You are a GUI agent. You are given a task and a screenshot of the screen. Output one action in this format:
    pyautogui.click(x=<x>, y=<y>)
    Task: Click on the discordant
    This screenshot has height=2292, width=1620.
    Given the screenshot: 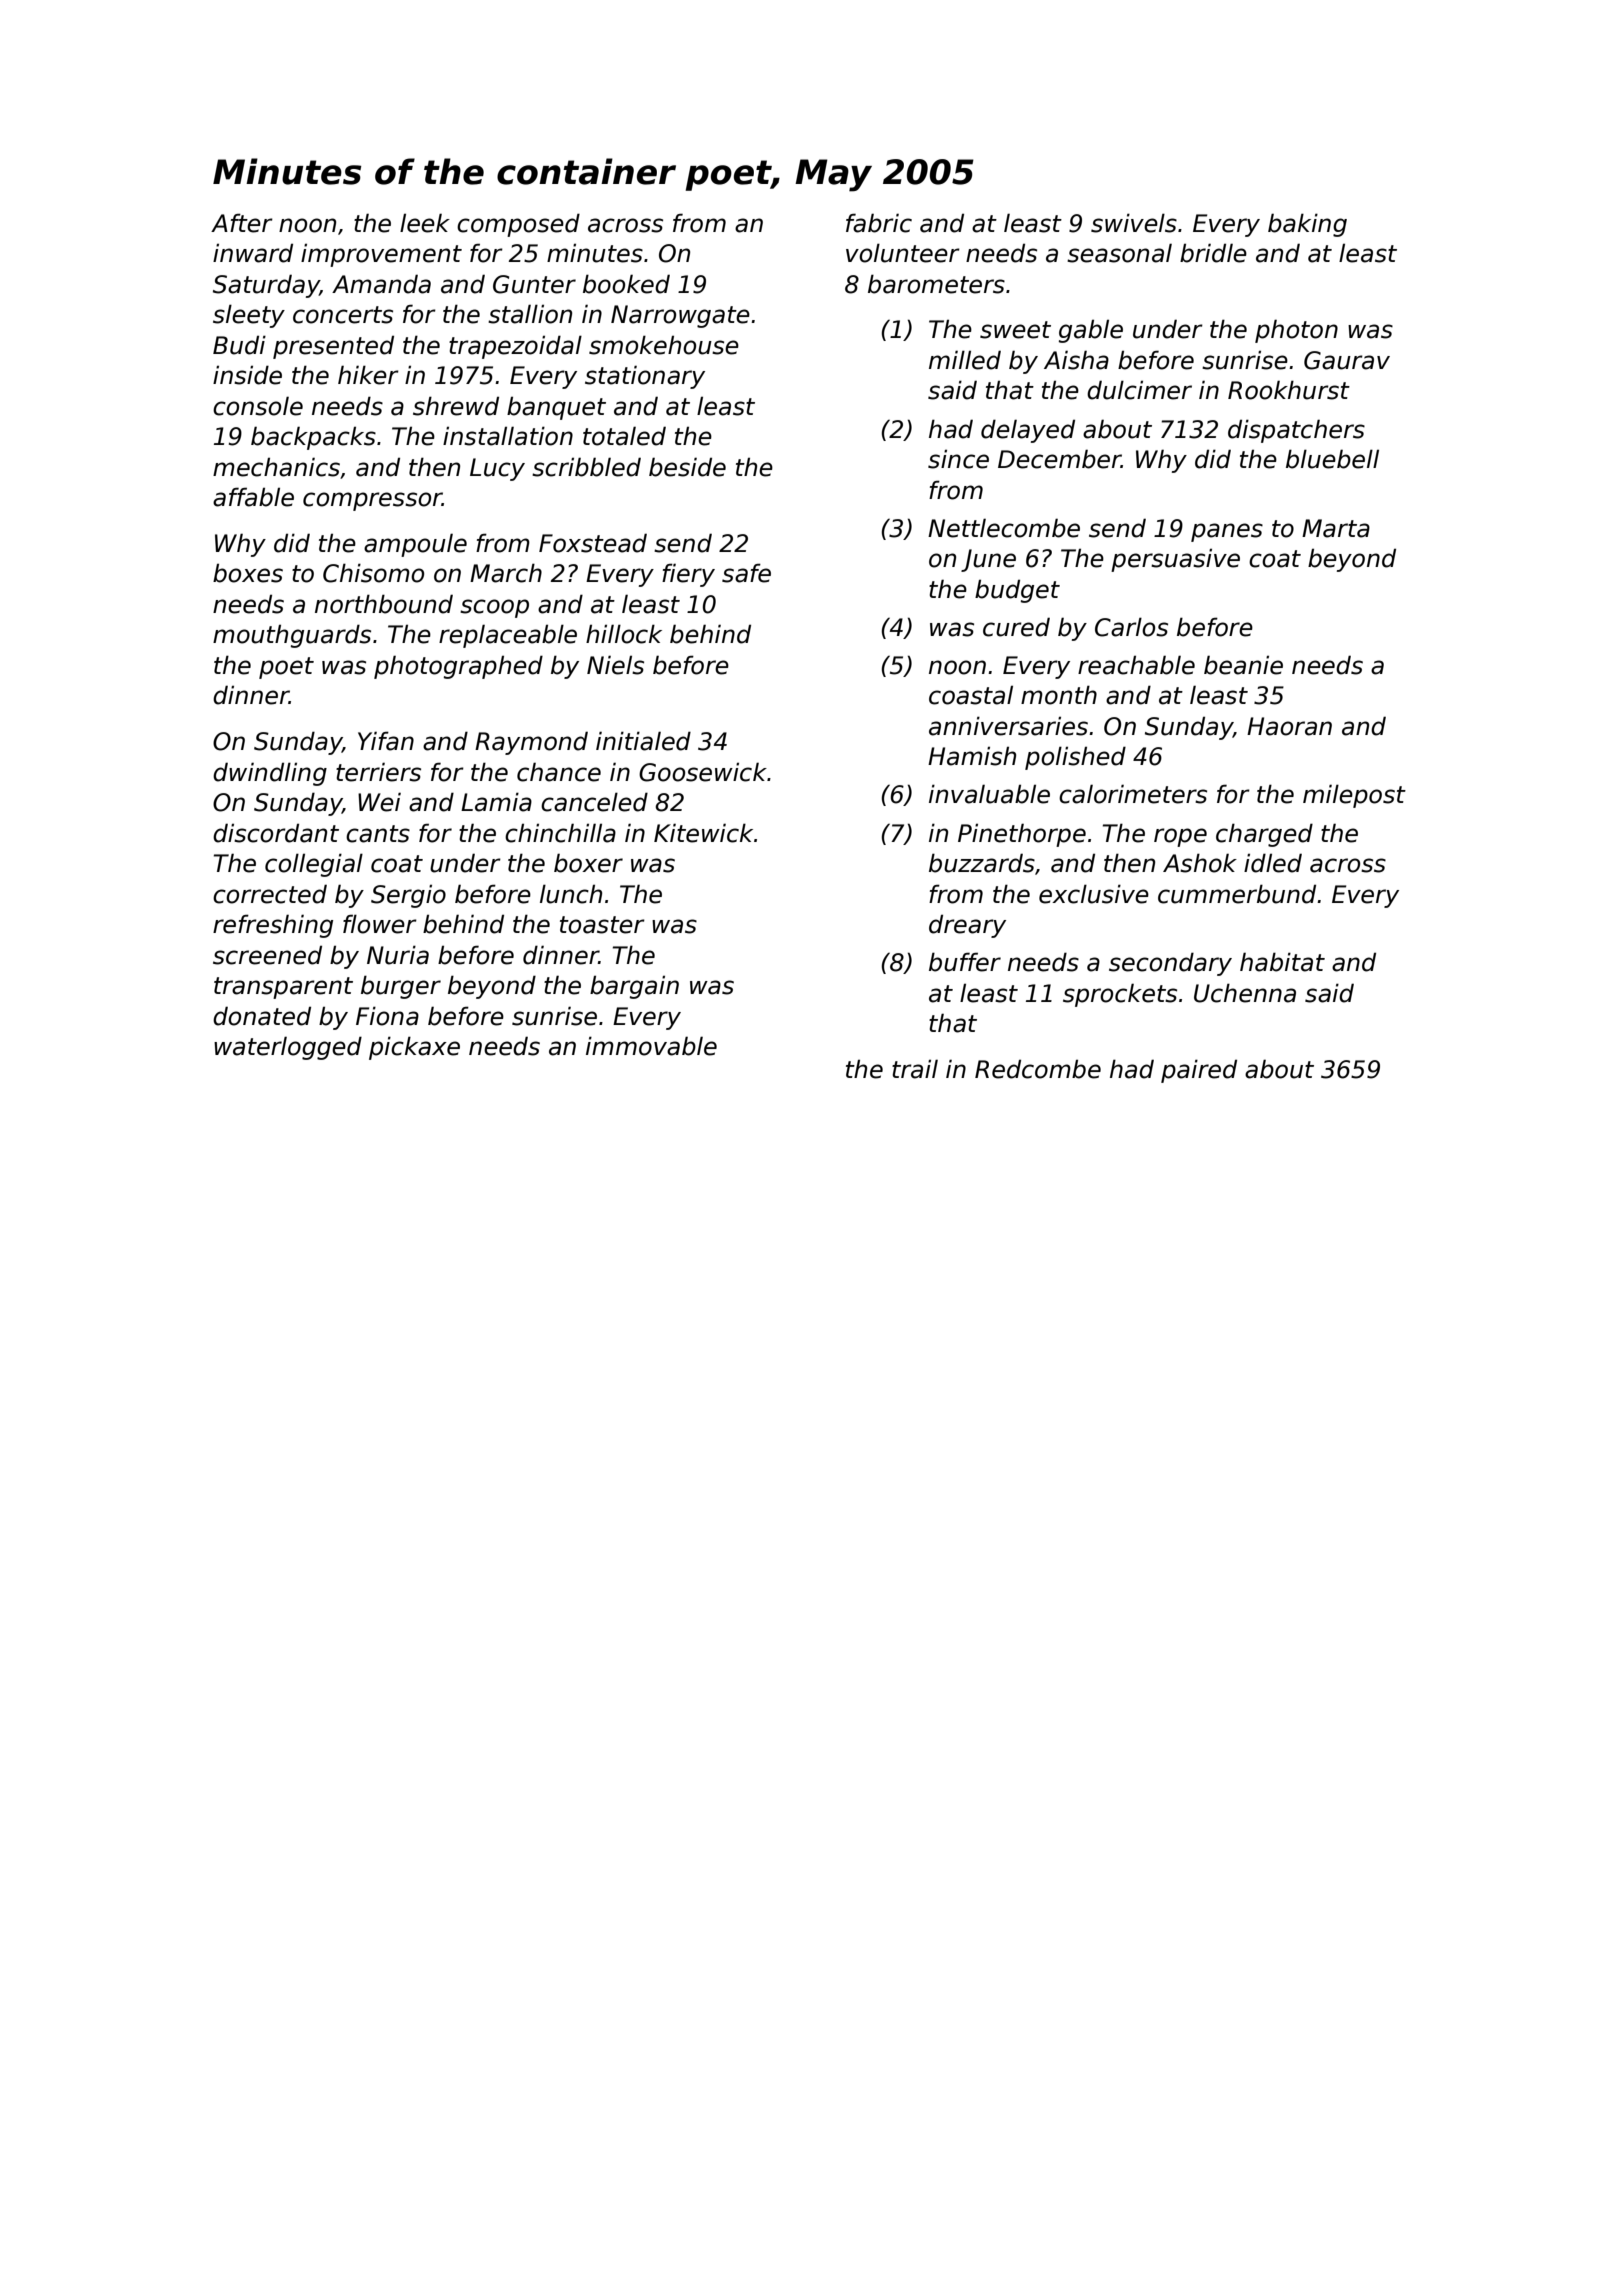 What is the action you would take?
    pyautogui.click(x=276, y=833)
